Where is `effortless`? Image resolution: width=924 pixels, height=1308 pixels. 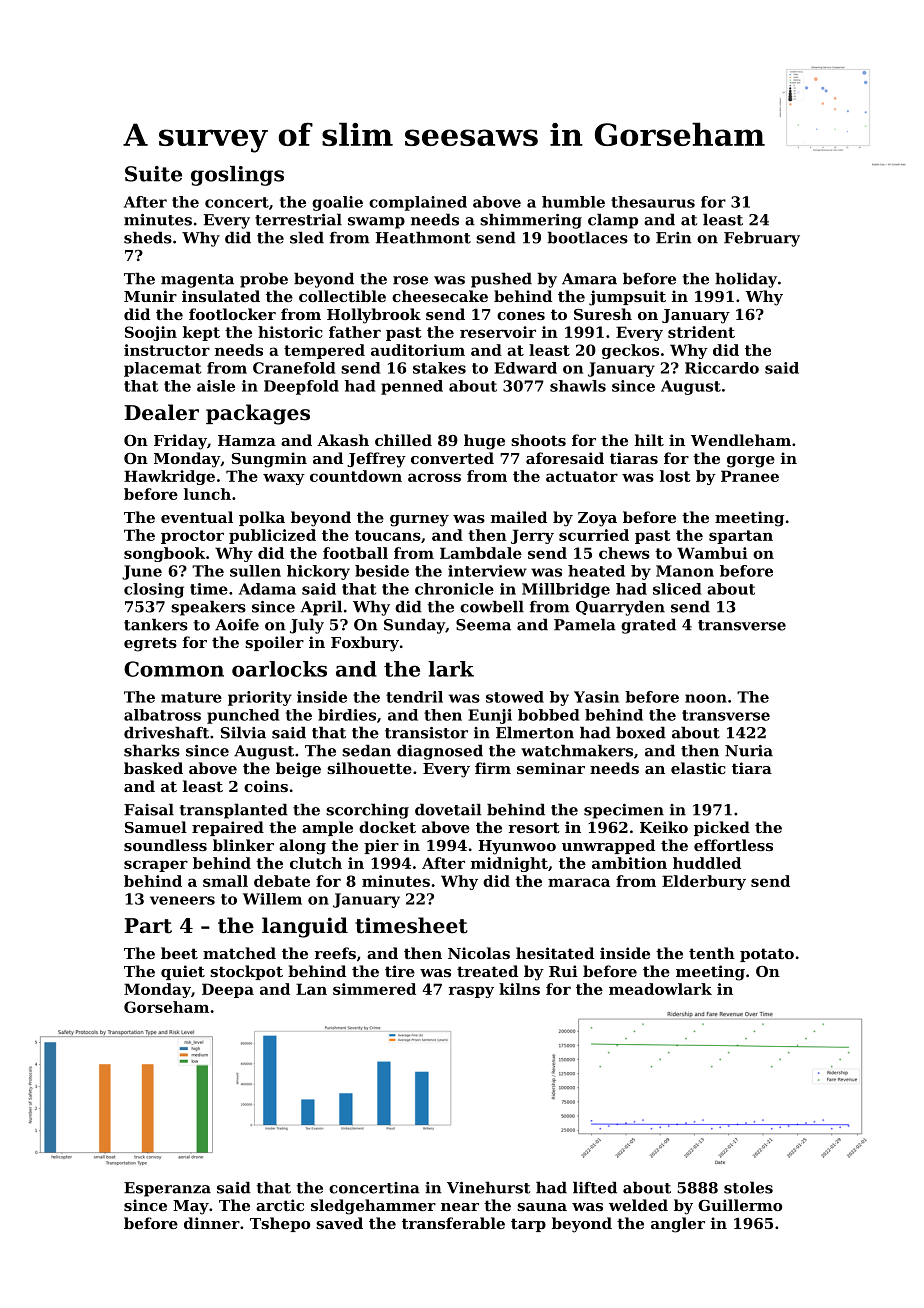 effortless is located at coordinates (733, 845).
